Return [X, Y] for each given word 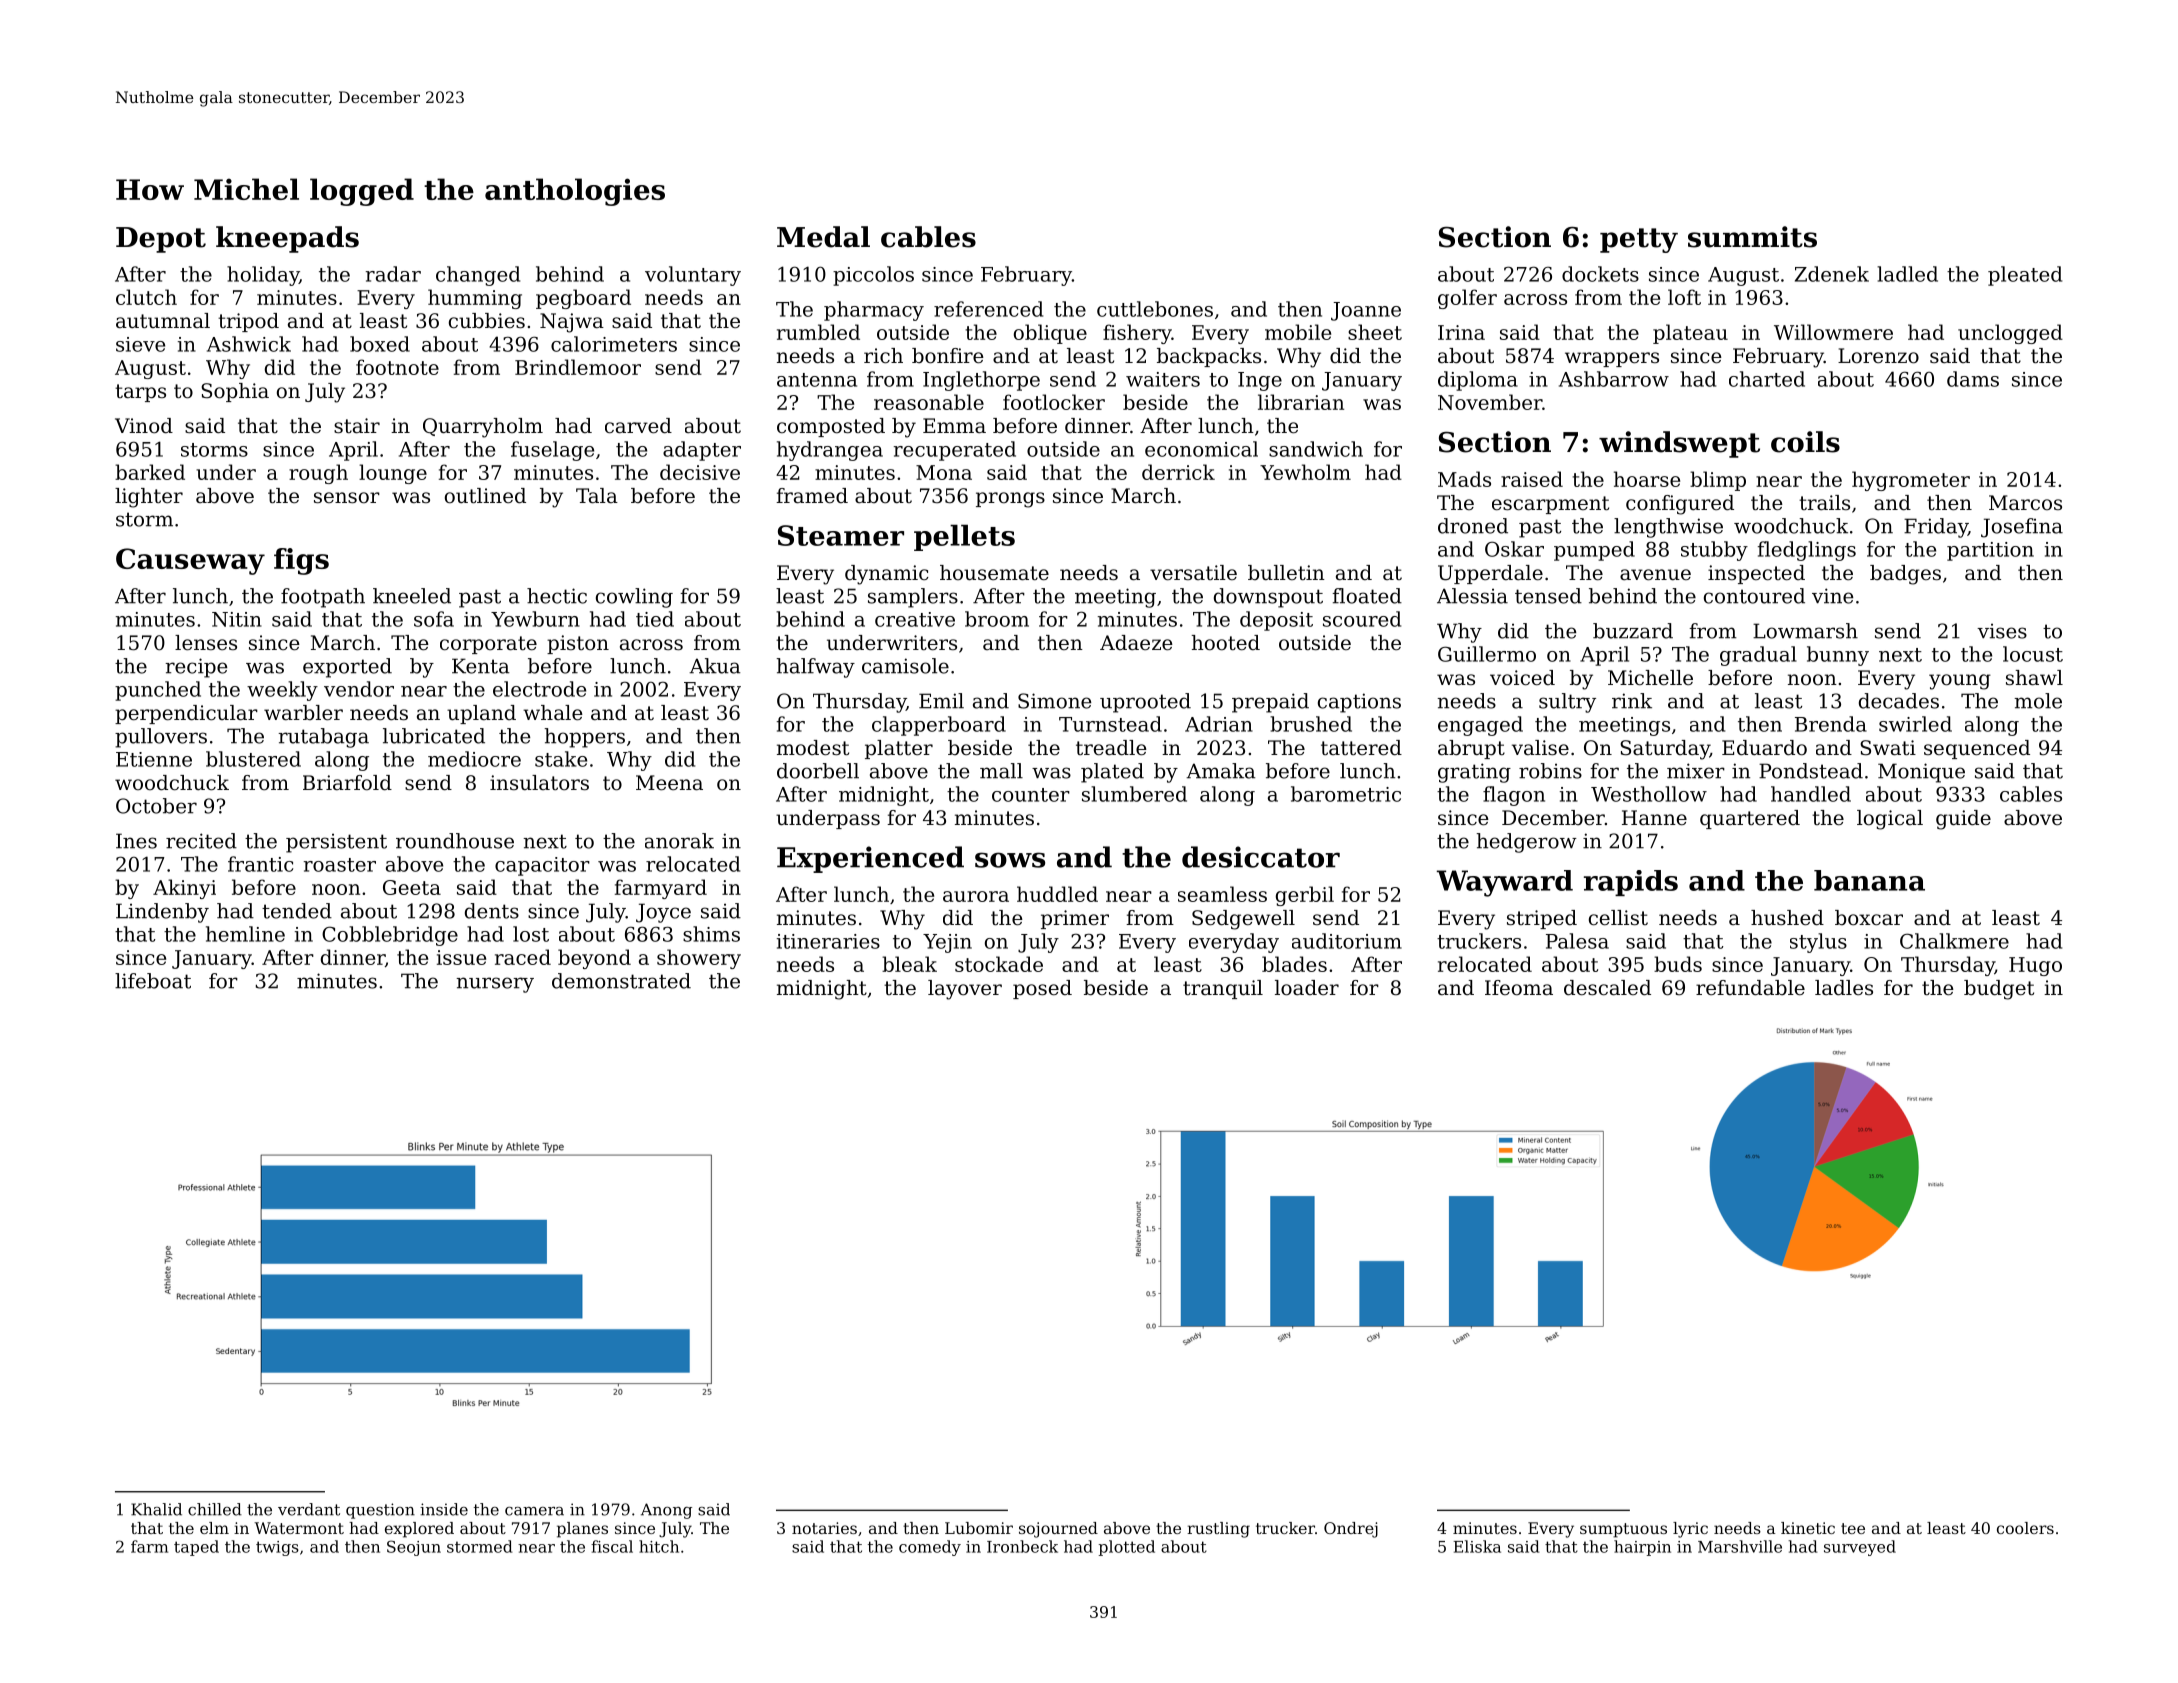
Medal [823, 237]
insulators [539, 783]
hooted [1225, 643]
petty [1639, 240]
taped [196, 1548]
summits [1752, 237]
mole [2038, 701]
